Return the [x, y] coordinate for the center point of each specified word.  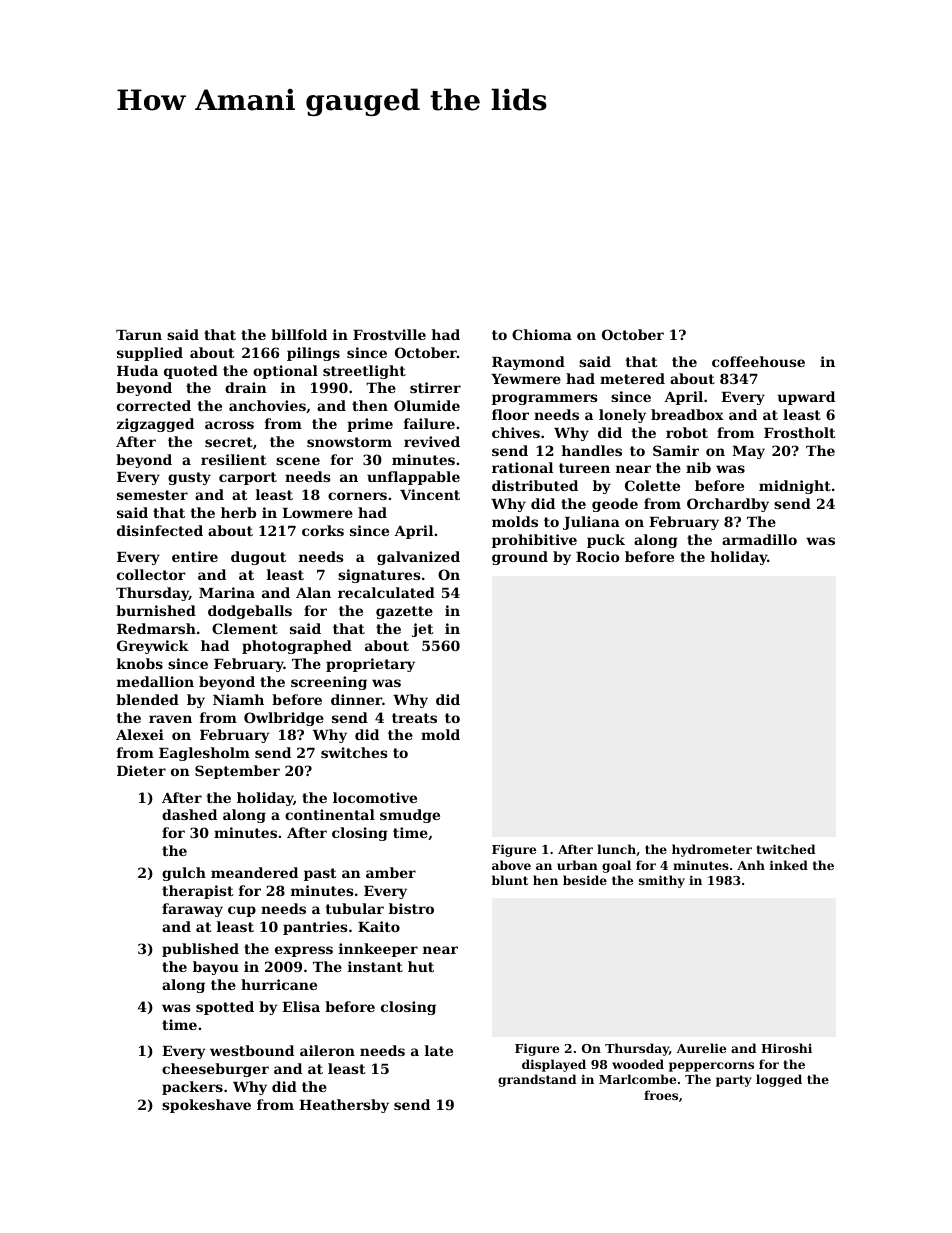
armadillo [759, 539]
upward [806, 398]
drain [246, 387]
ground [520, 558]
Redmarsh [156, 628]
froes [661, 1095]
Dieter [141, 770]
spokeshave [206, 1106]
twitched [785, 849]
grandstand [537, 1080]
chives [516, 432]
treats [414, 718]
